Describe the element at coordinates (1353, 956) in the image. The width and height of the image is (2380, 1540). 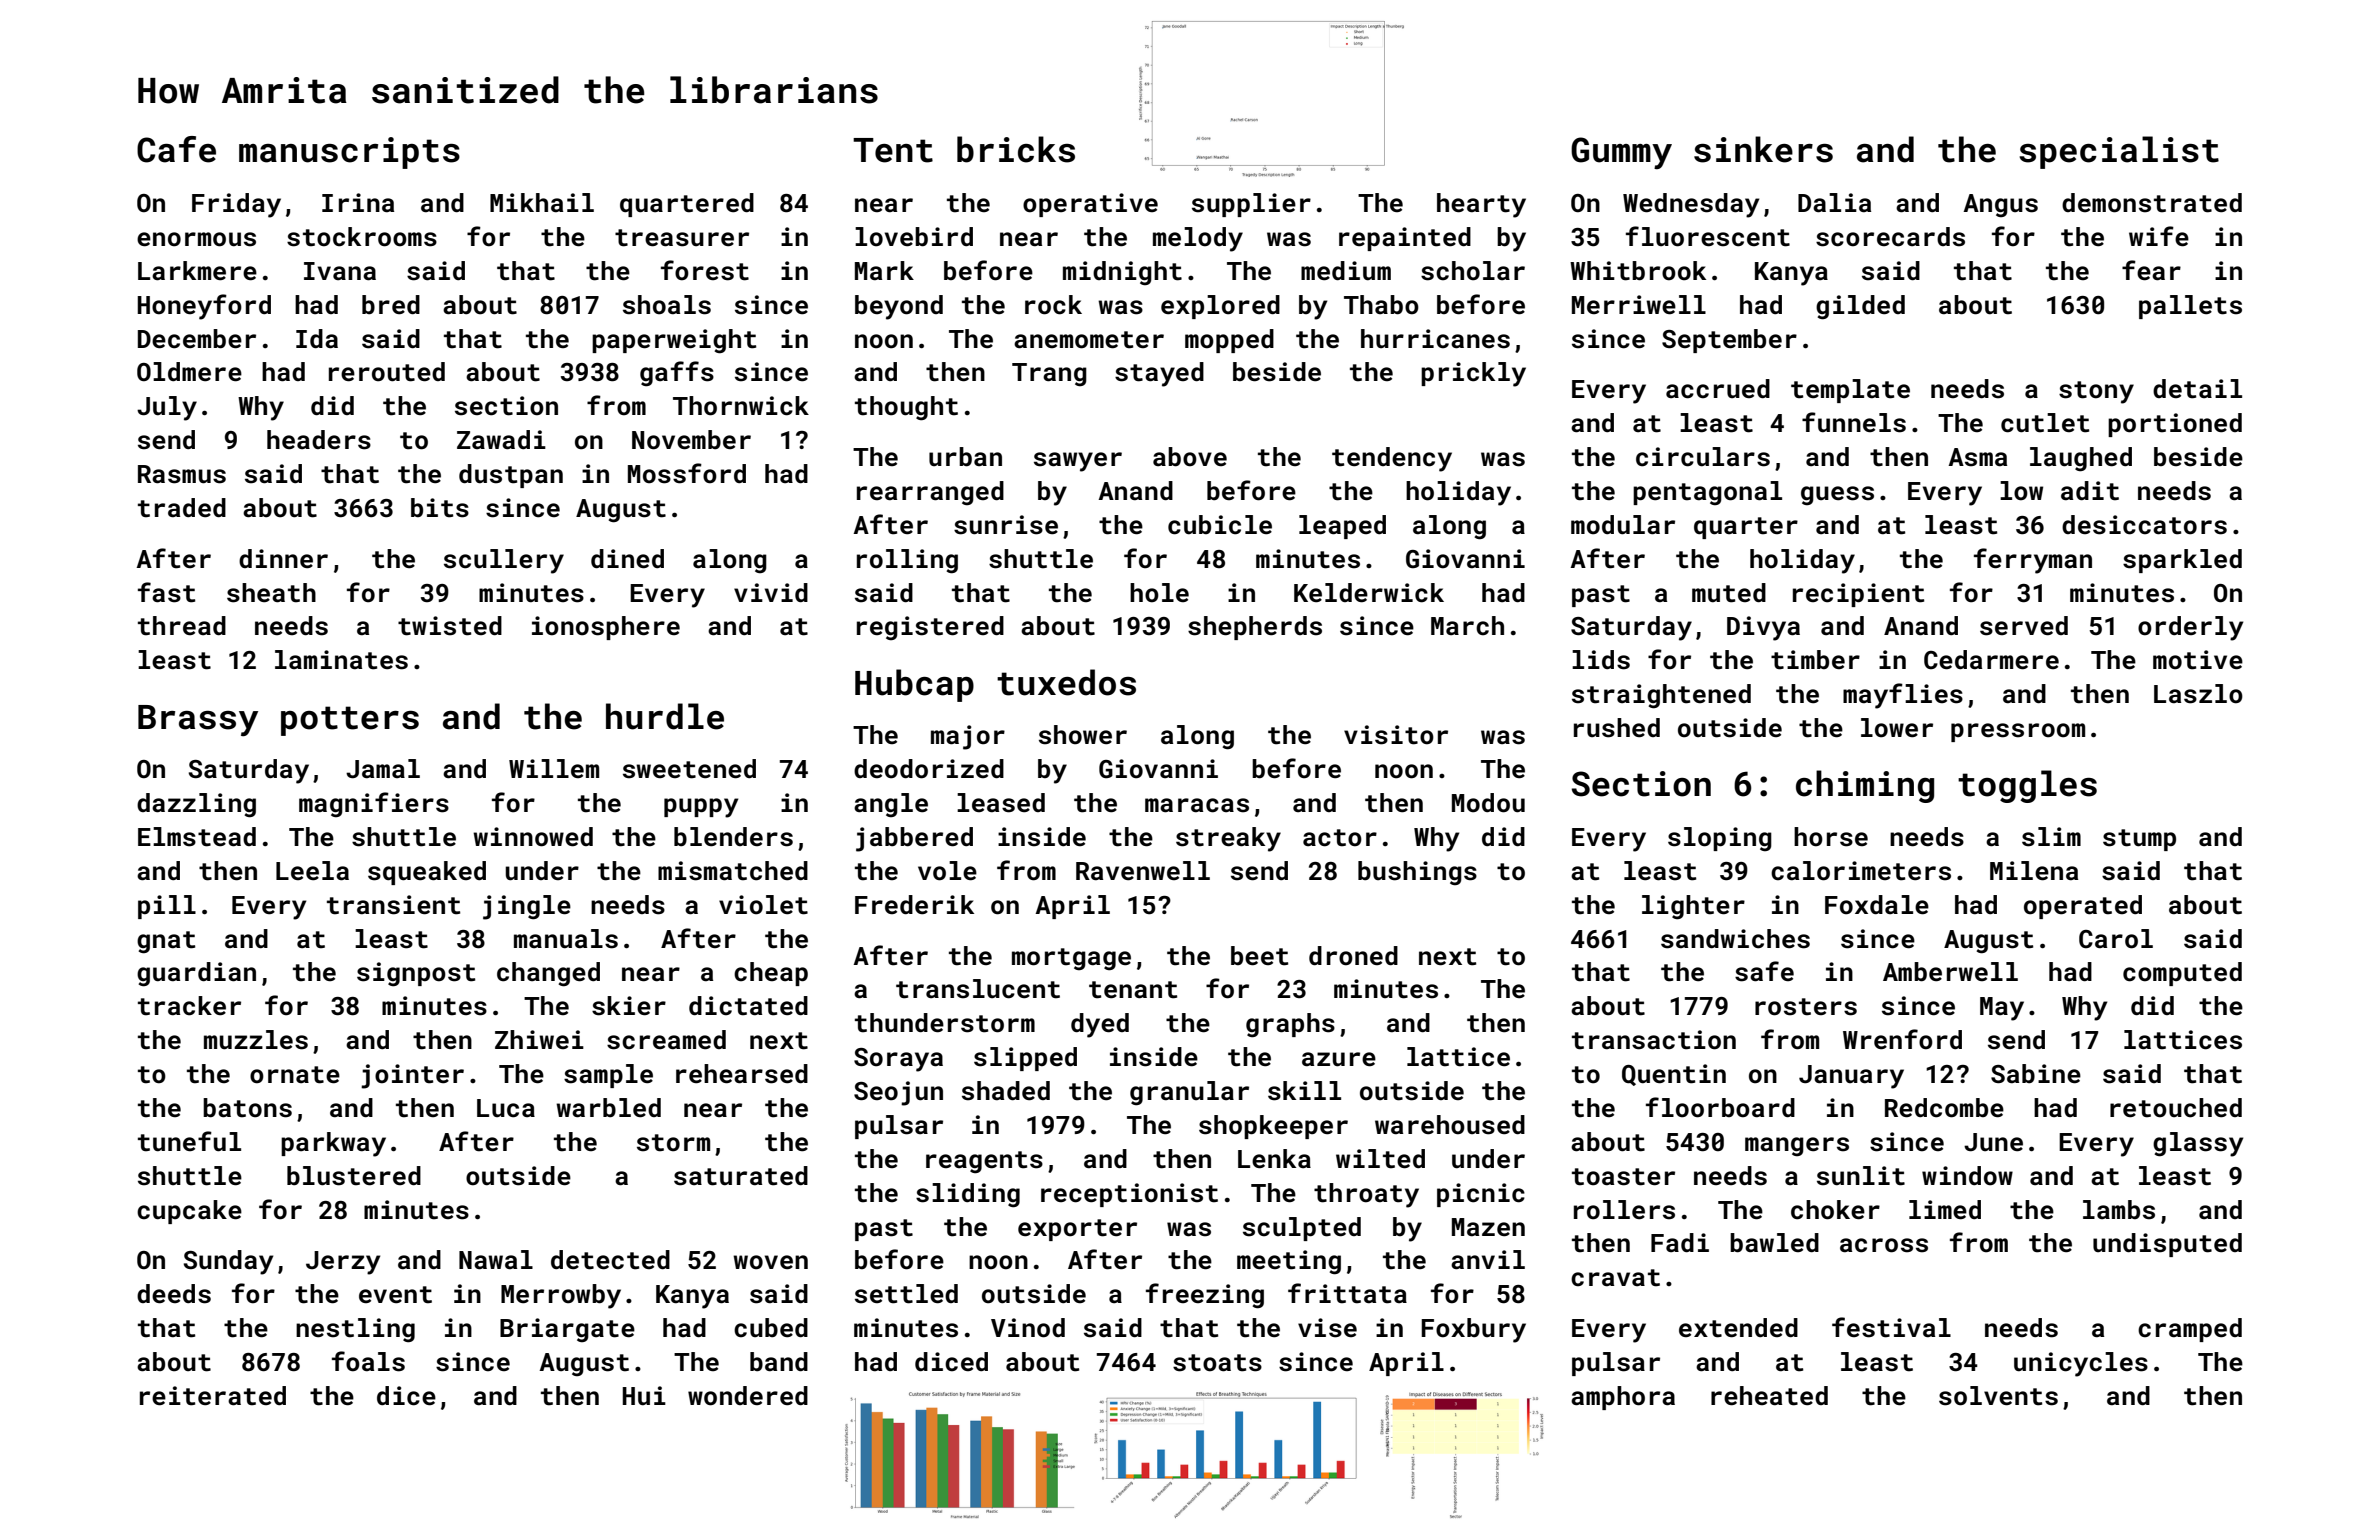
I see `droned` at that location.
